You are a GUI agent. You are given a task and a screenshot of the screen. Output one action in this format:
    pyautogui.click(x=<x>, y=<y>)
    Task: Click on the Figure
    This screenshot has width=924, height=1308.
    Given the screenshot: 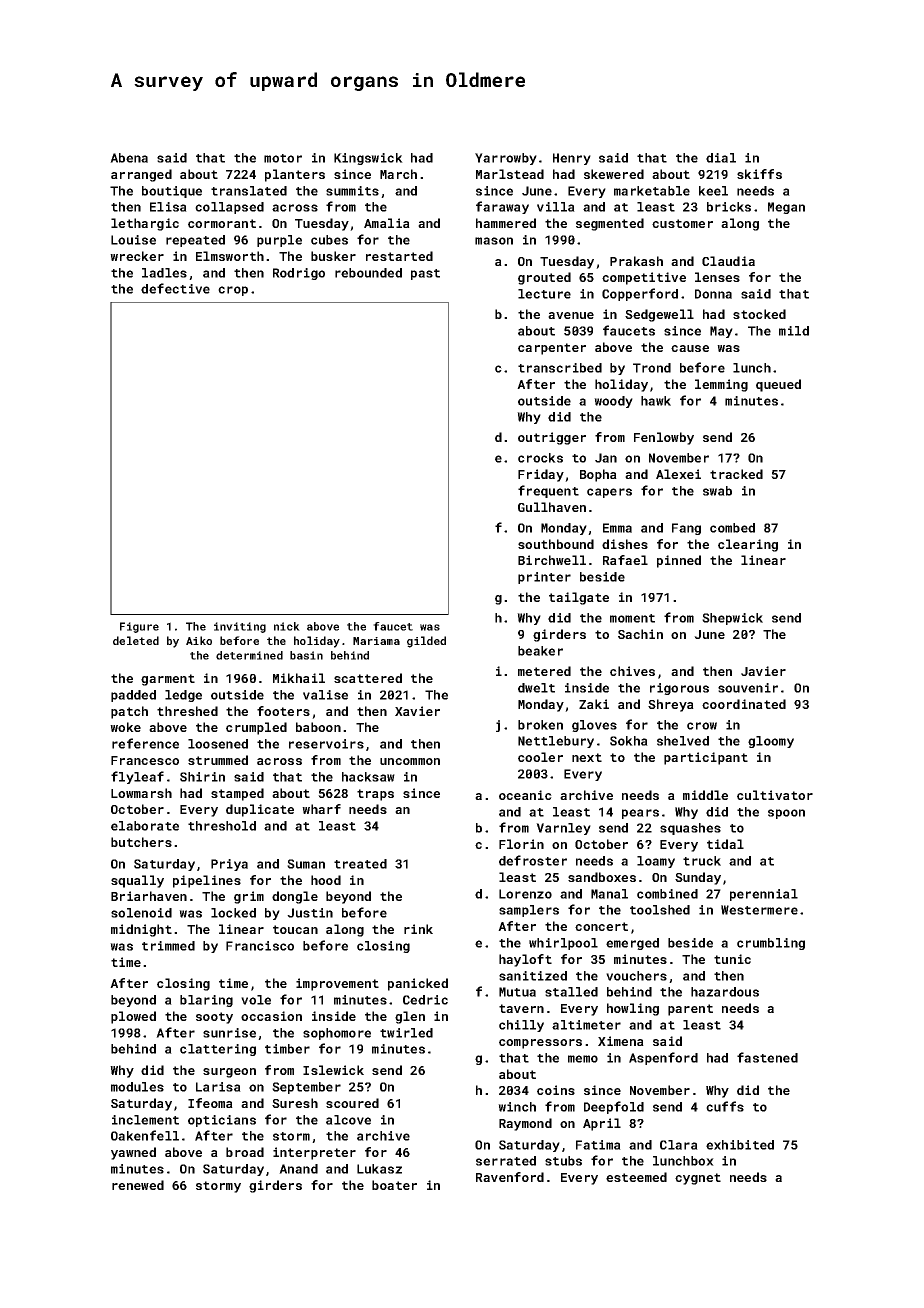 What is the action you would take?
    pyautogui.click(x=139, y=627)
